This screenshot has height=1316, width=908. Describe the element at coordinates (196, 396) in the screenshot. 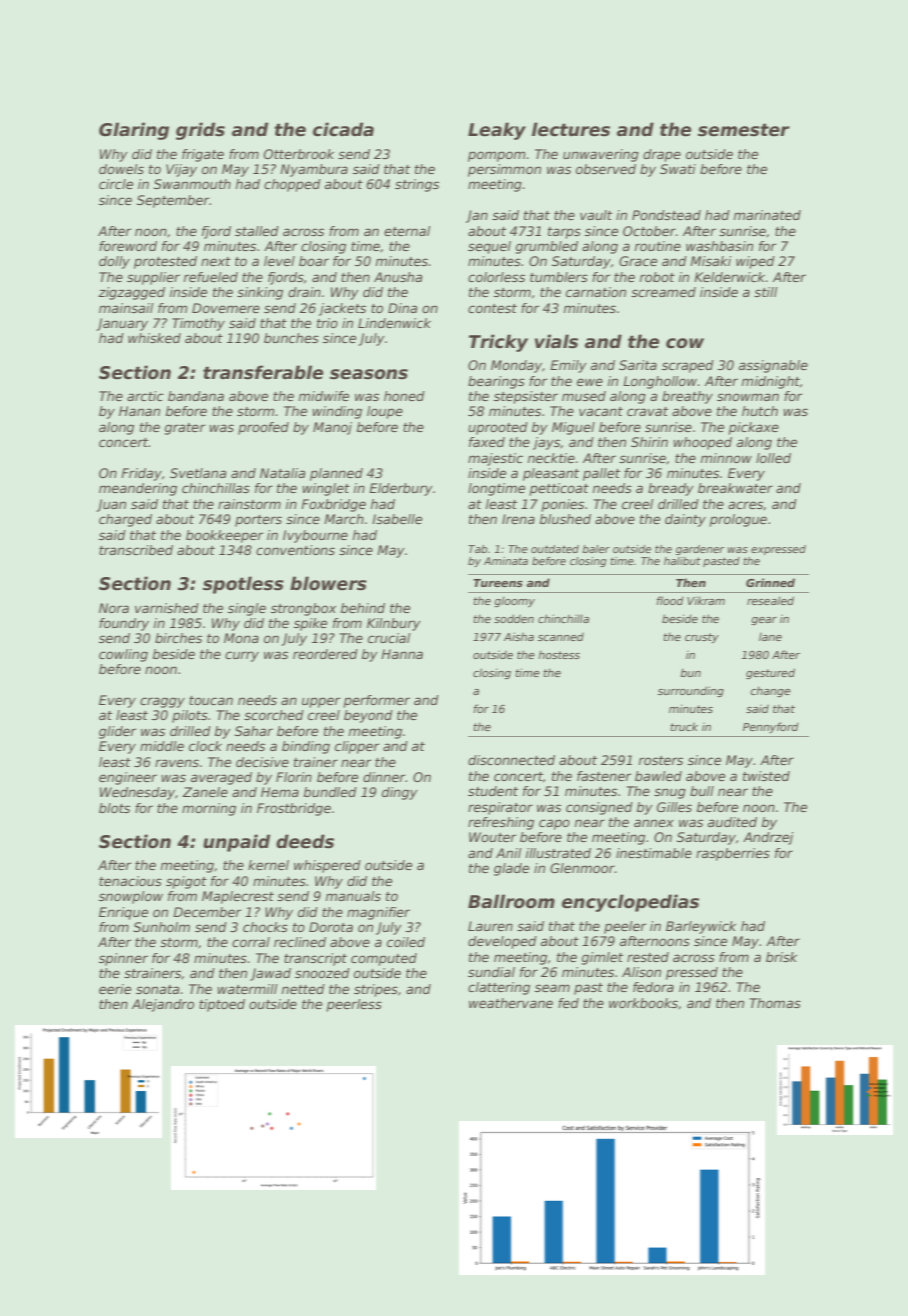

I see `bandana` at that location.
